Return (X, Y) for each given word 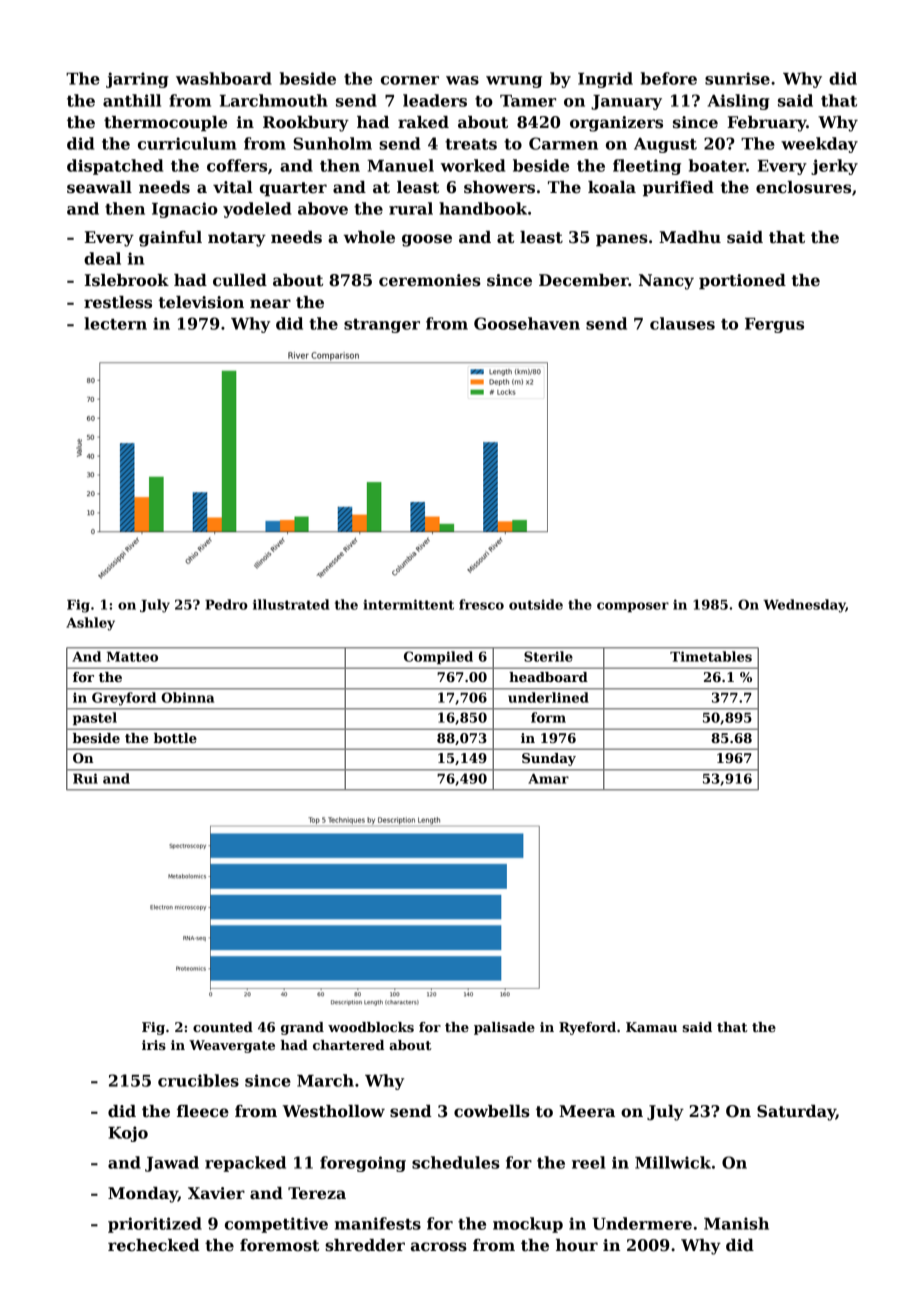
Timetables (711, 656)
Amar (548, 779)
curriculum (187, 143)
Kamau (651, 1027)
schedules (456, 1162)
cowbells (492, 1111)
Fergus (774, 325)
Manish (736, 1223)
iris (154, 1045)
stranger (382, 326)
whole (369, 237)
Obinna (187, 697)
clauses (682, 323)
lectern (115, 323)
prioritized (155, 1225)
